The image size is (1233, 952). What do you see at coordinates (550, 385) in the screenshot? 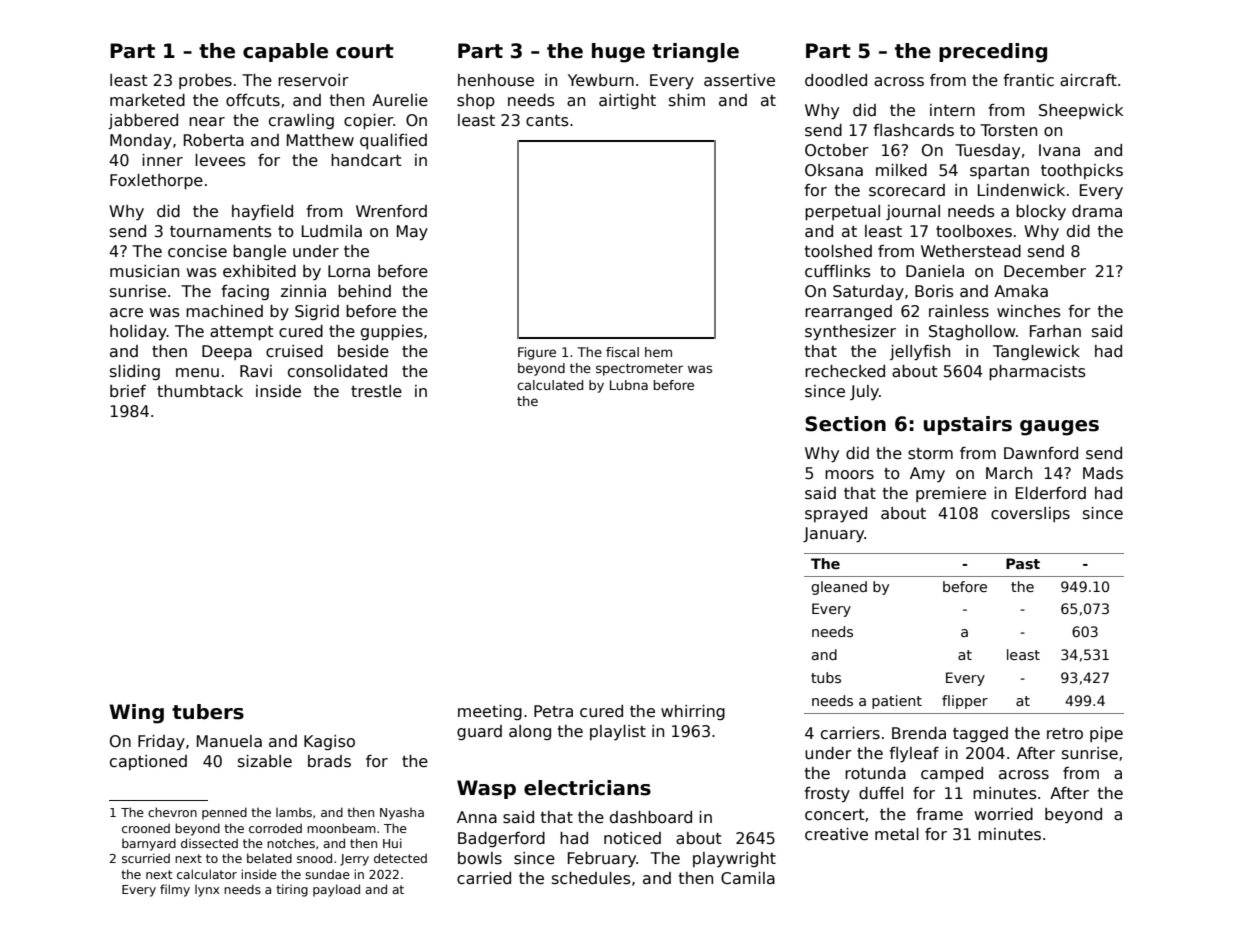
I see `calculated` at bounding box center [550, 385].
